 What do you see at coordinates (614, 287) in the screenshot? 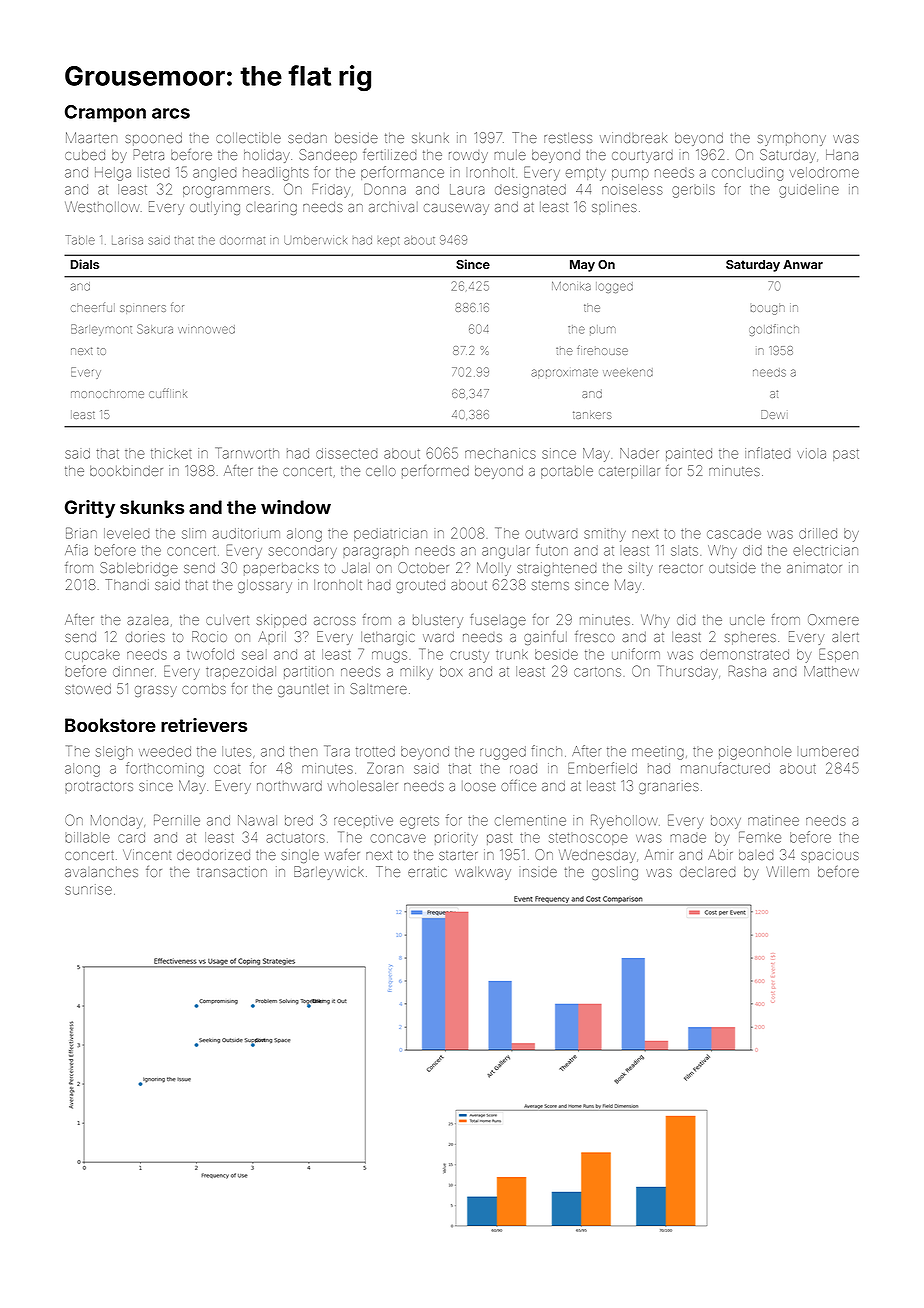
I see `logged` at bounding box center [614, 287].
